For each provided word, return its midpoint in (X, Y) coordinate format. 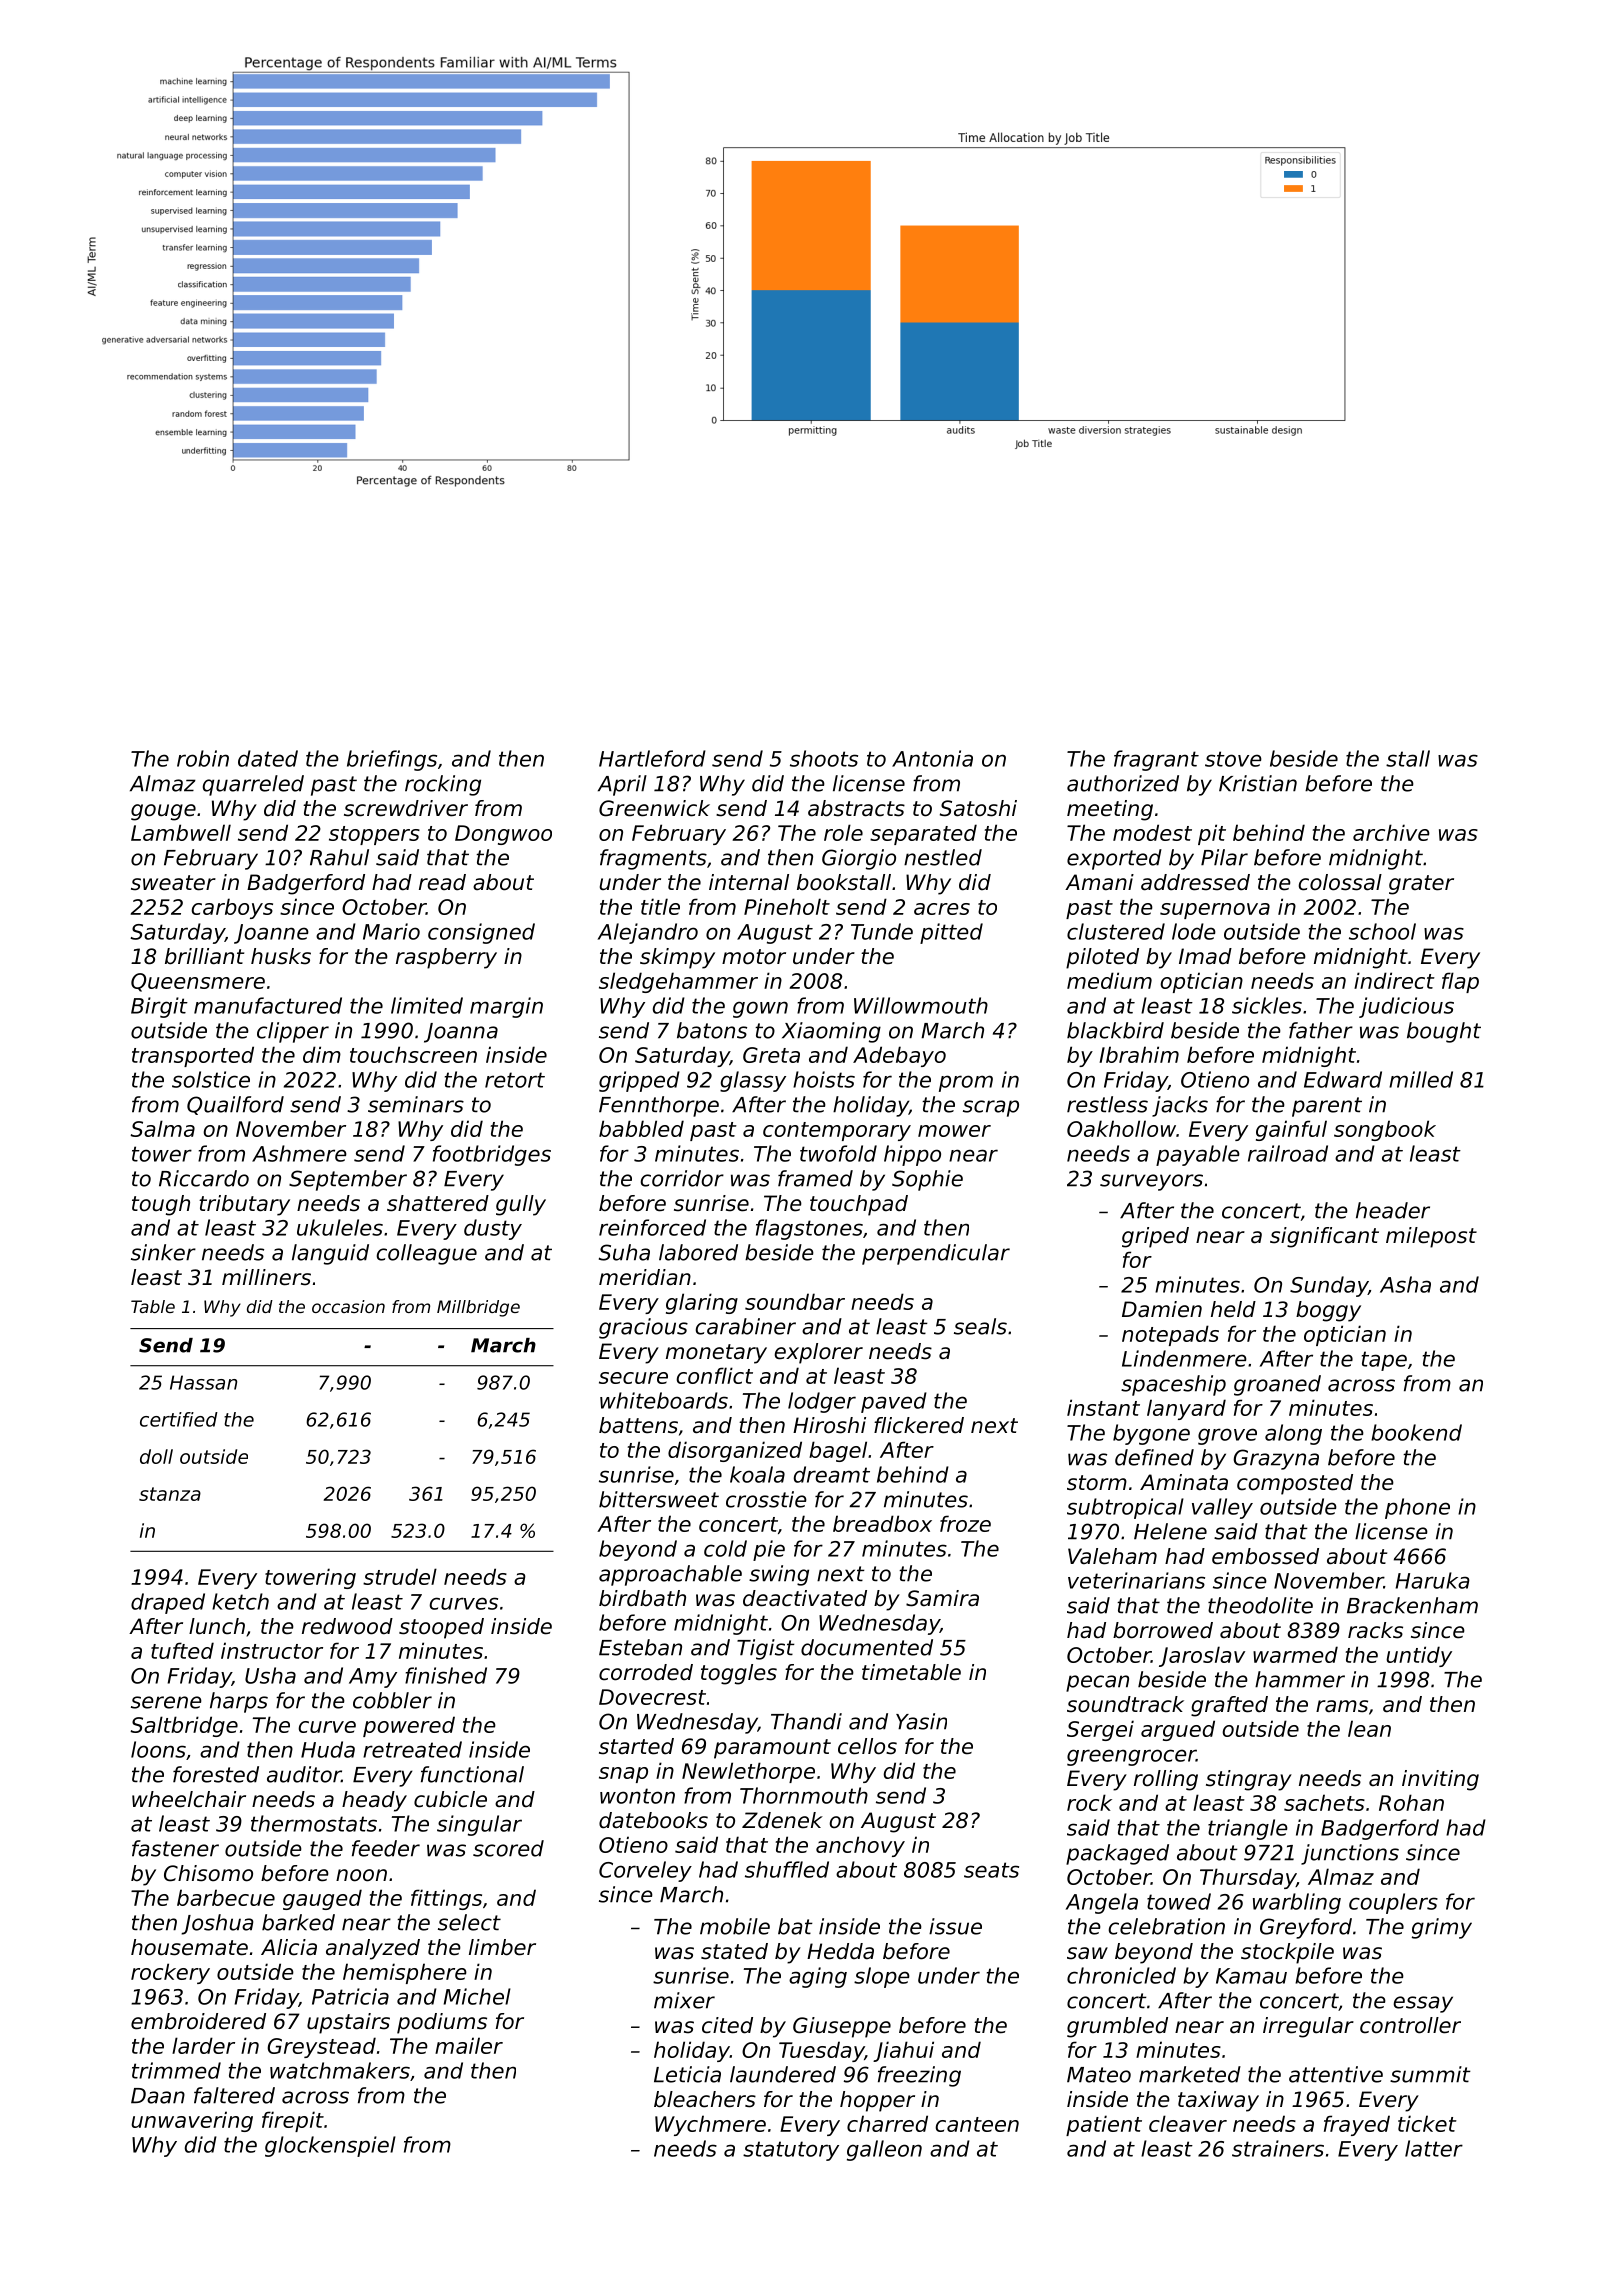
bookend (1416, 1432)
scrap (991, 1108)
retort (515, 1080)
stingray (1249, 1780)
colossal (1340, 882)
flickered (919, 1425)
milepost (1431, 1237)
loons (158, 1749)
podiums (442, 2023)
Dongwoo (503, 835)
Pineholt (787, 906)
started (636, 1746)
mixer (684, 2000)
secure (633, 1378)
